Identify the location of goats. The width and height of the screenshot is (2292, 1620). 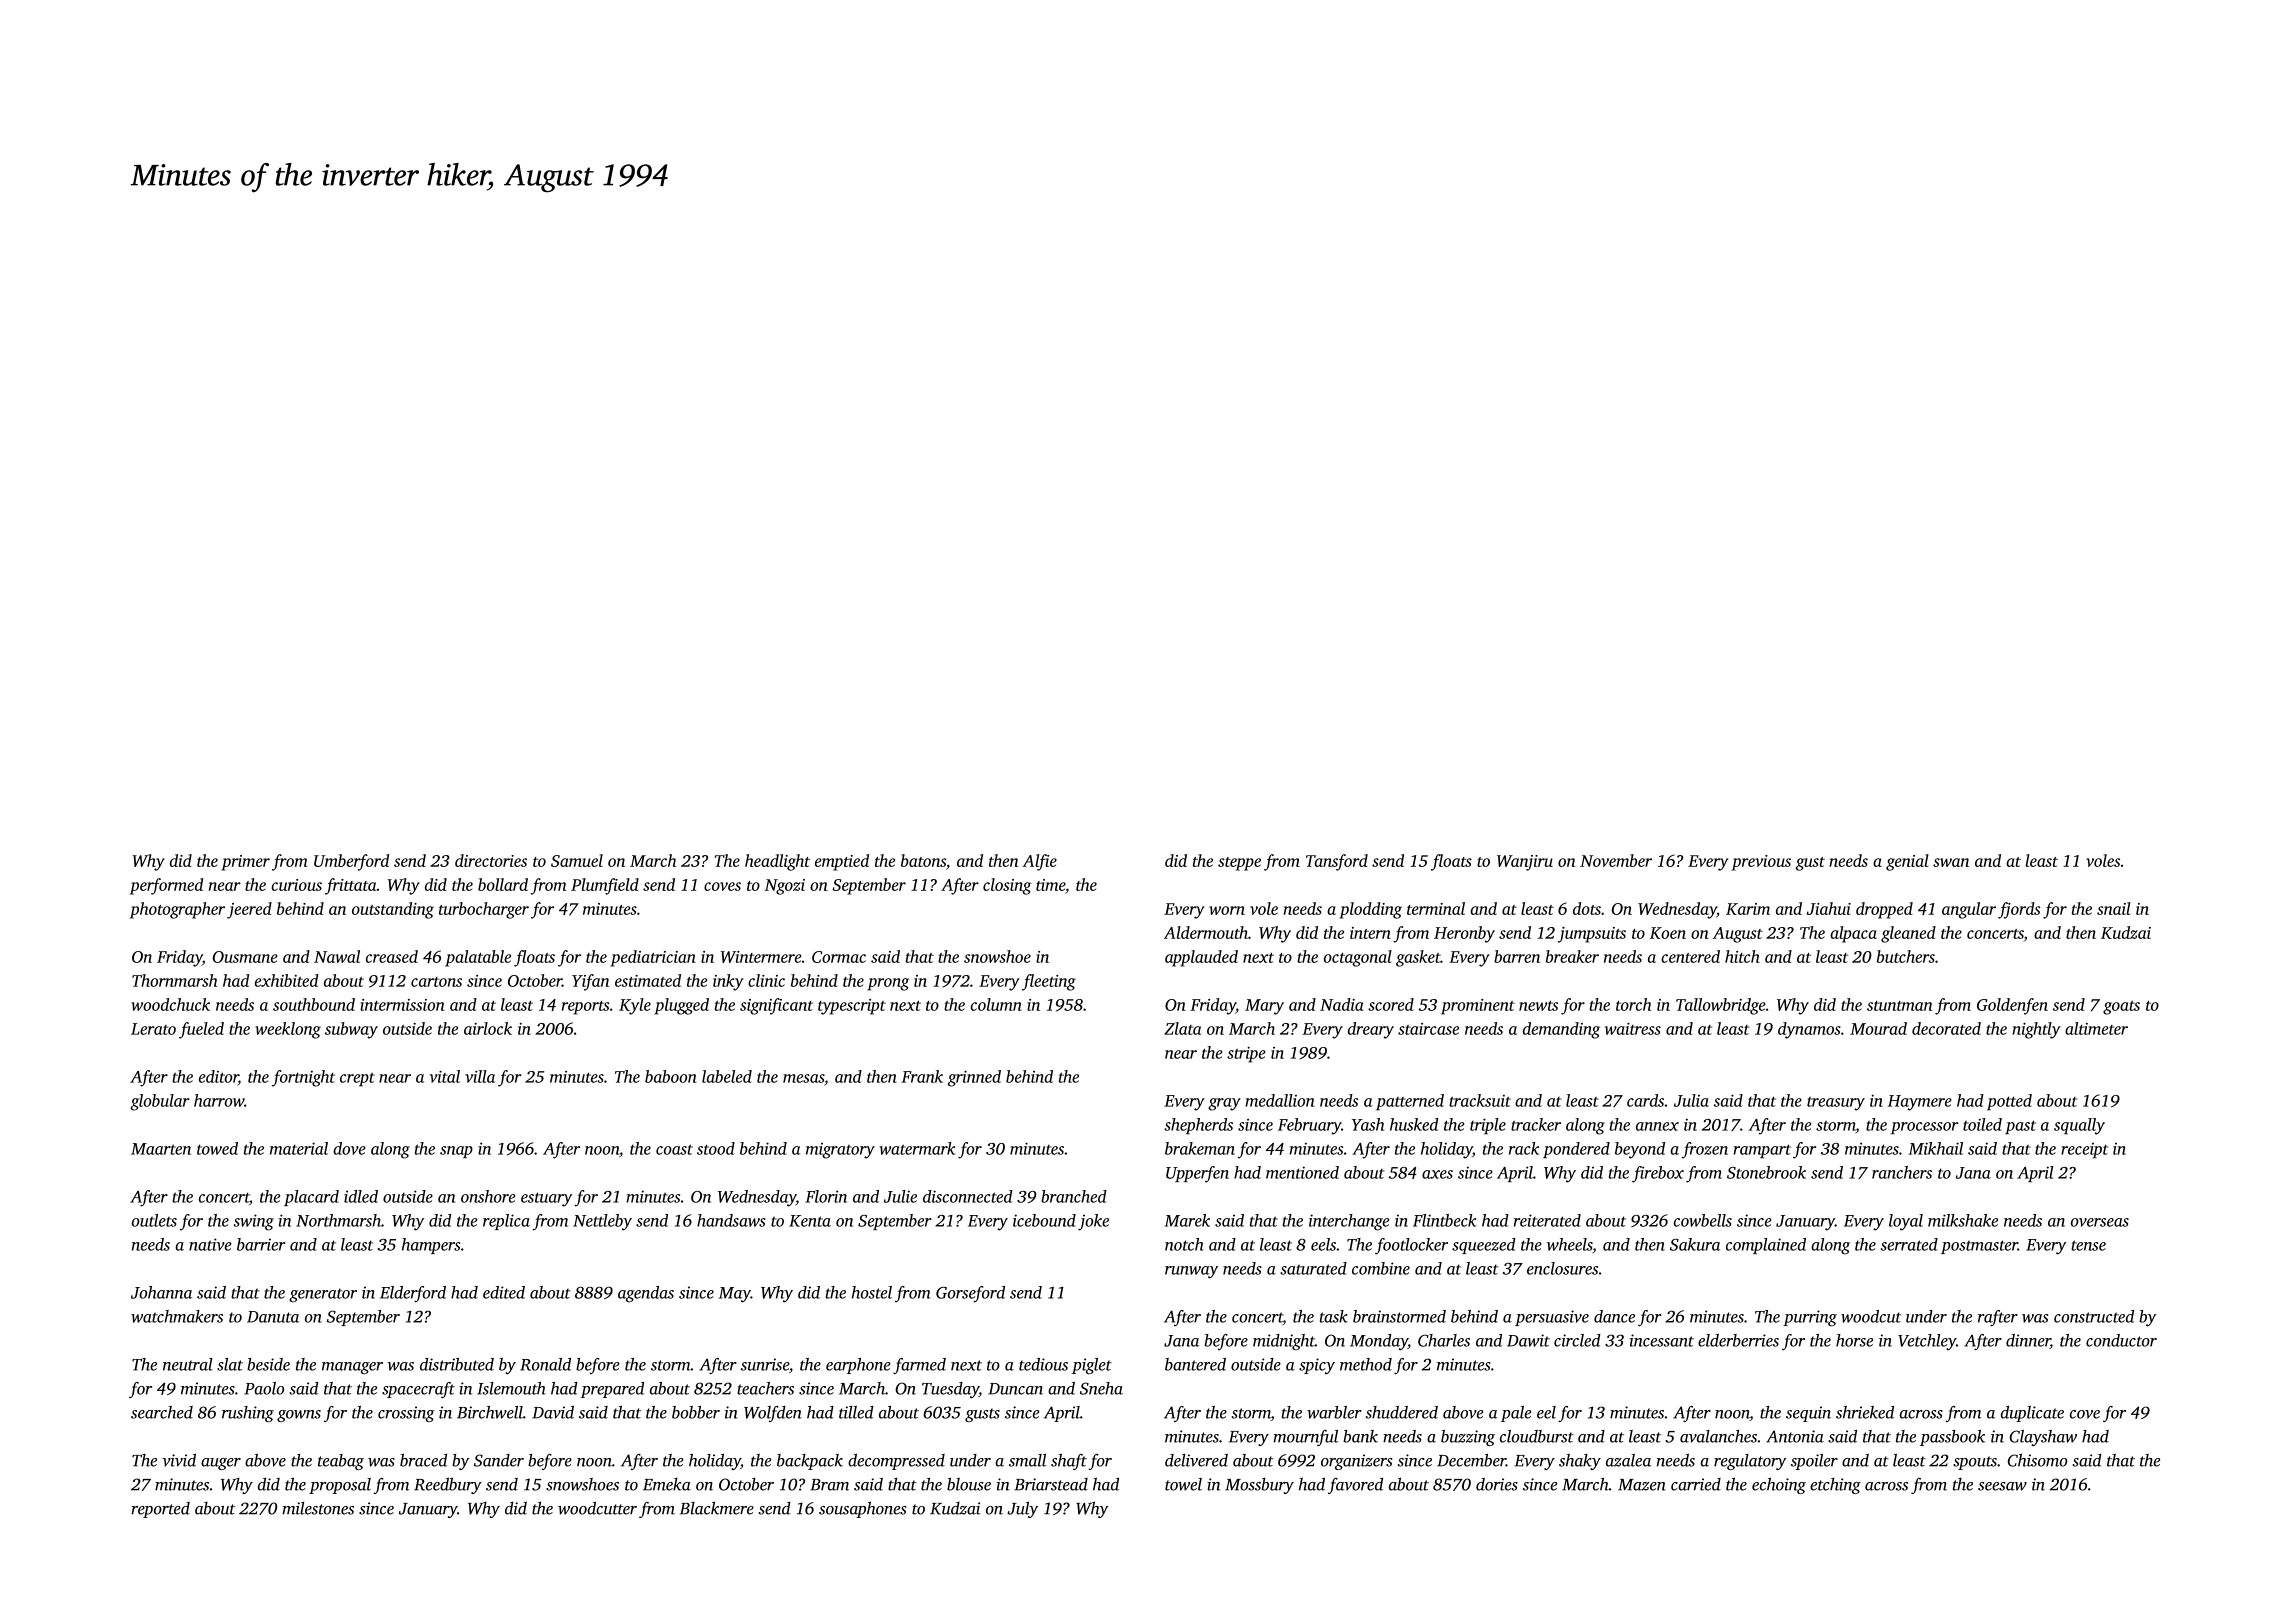
(2121, 1008).
